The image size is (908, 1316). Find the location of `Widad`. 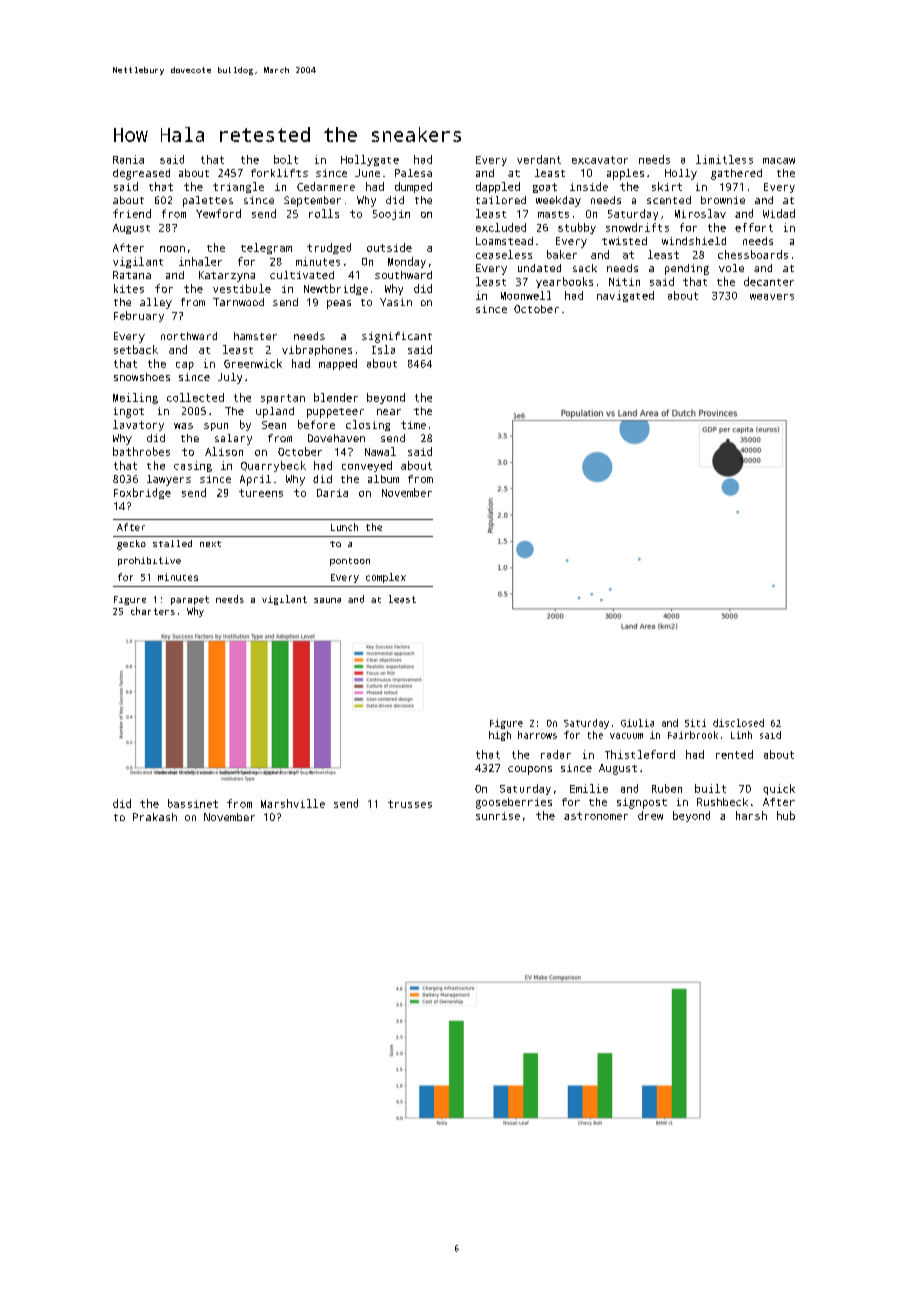

Widad is located at coordinates (779, 213).
